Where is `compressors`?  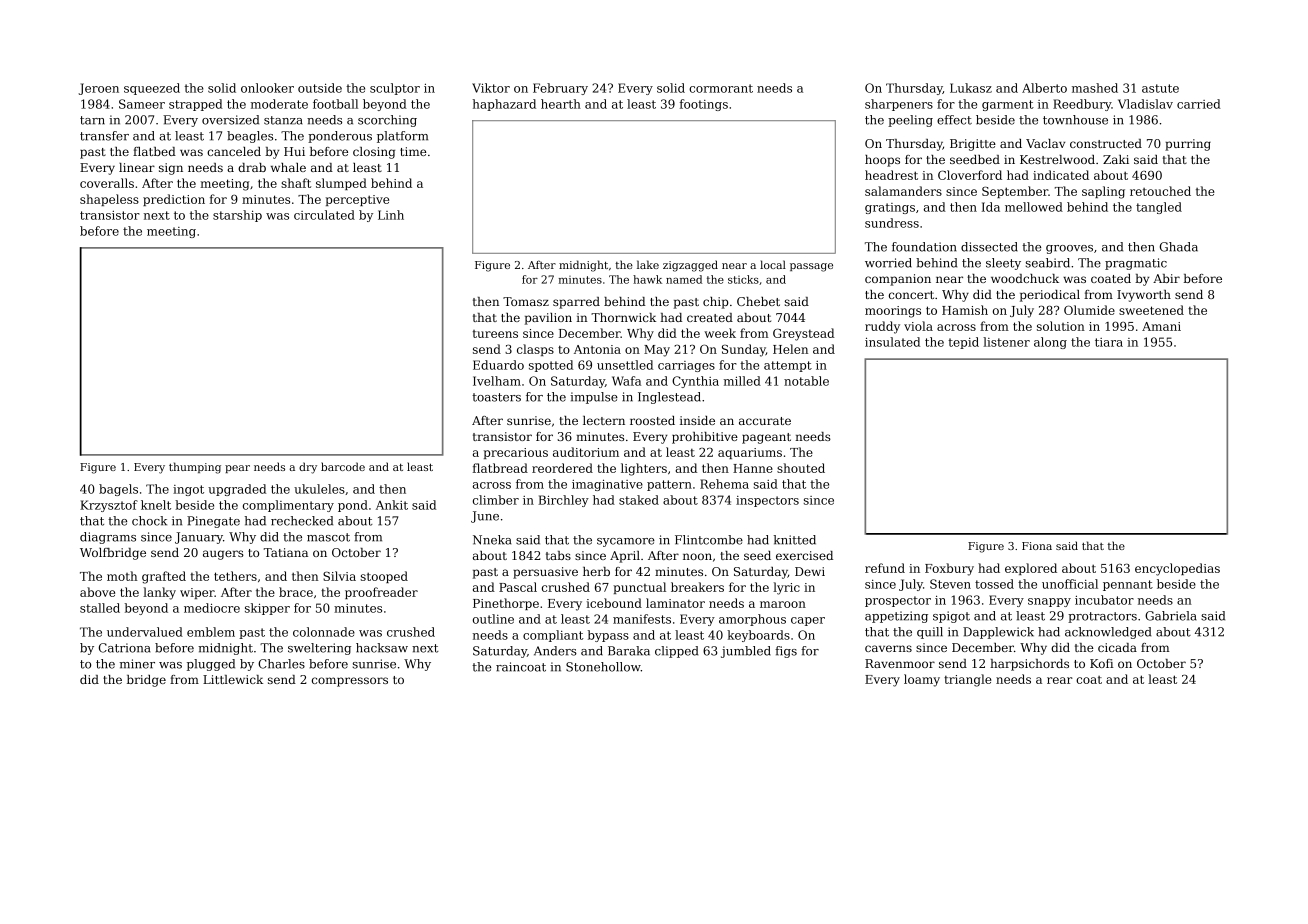
compressors is located at coordinates (350, 682).
